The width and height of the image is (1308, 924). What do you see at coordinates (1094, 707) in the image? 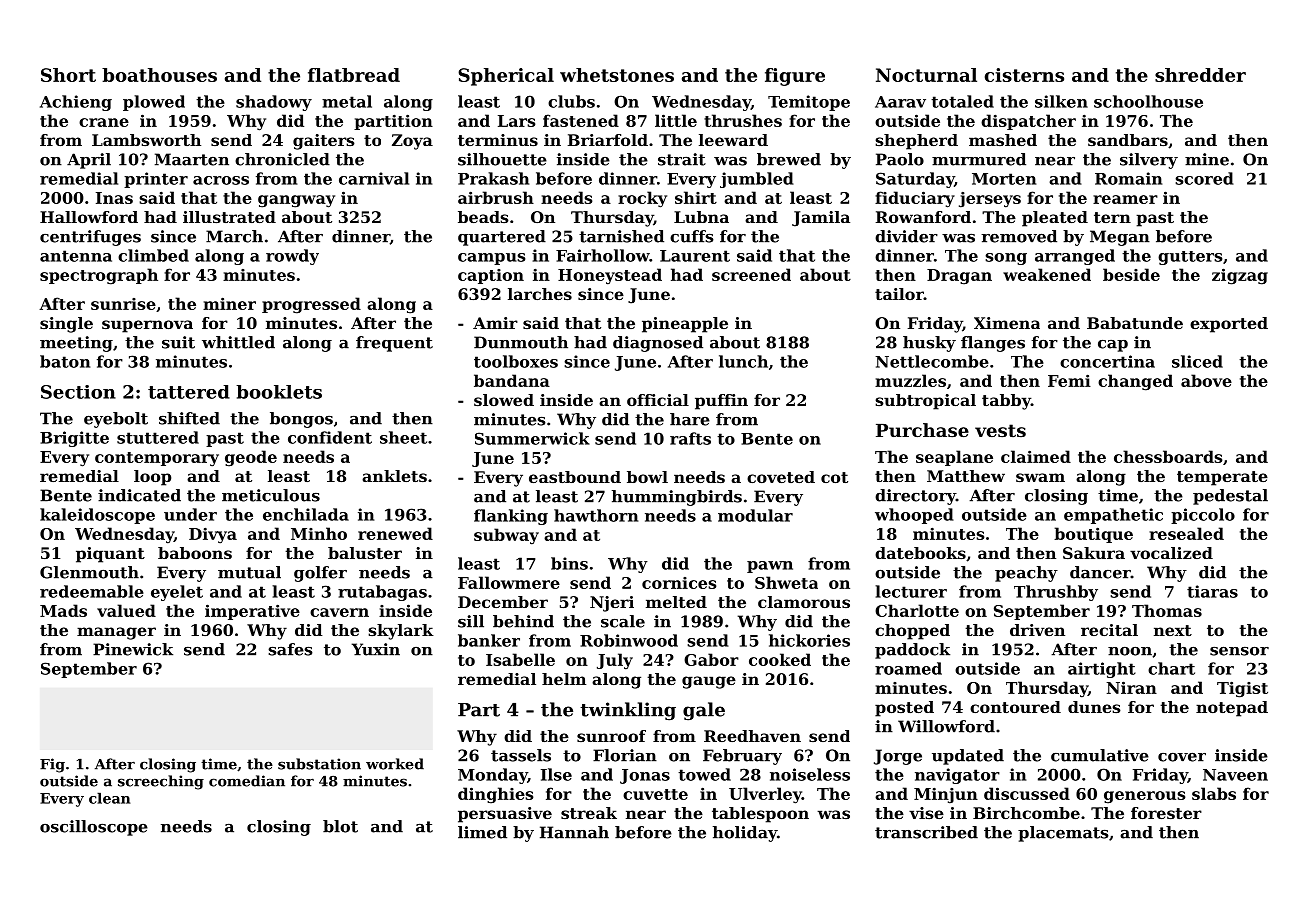
I see `dunes` at bounding box center [1094, 707].
